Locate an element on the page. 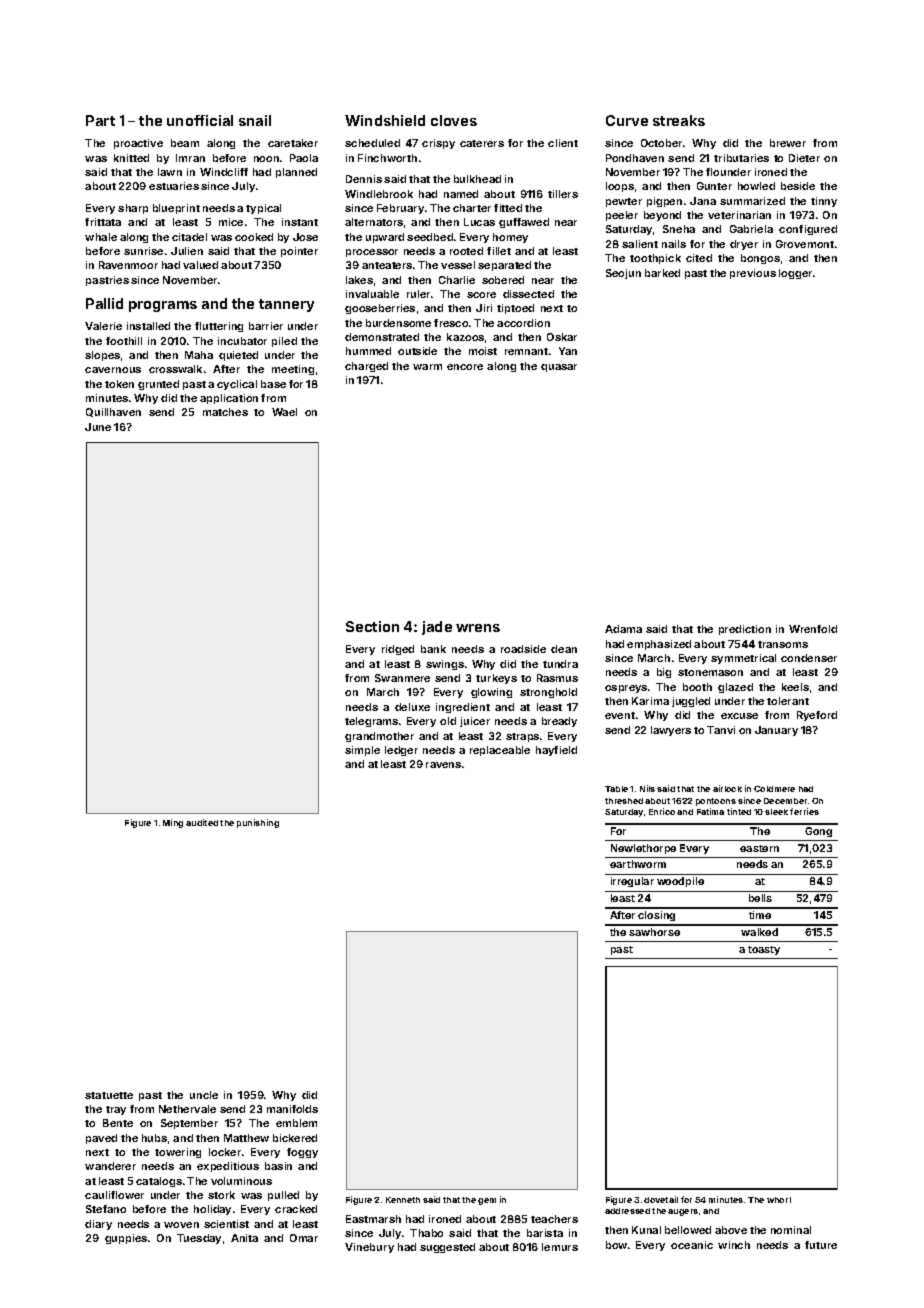 Image resolution: width=924 pixels, height=1308 pixels. emblem is located at coordinates (296, 1123).
